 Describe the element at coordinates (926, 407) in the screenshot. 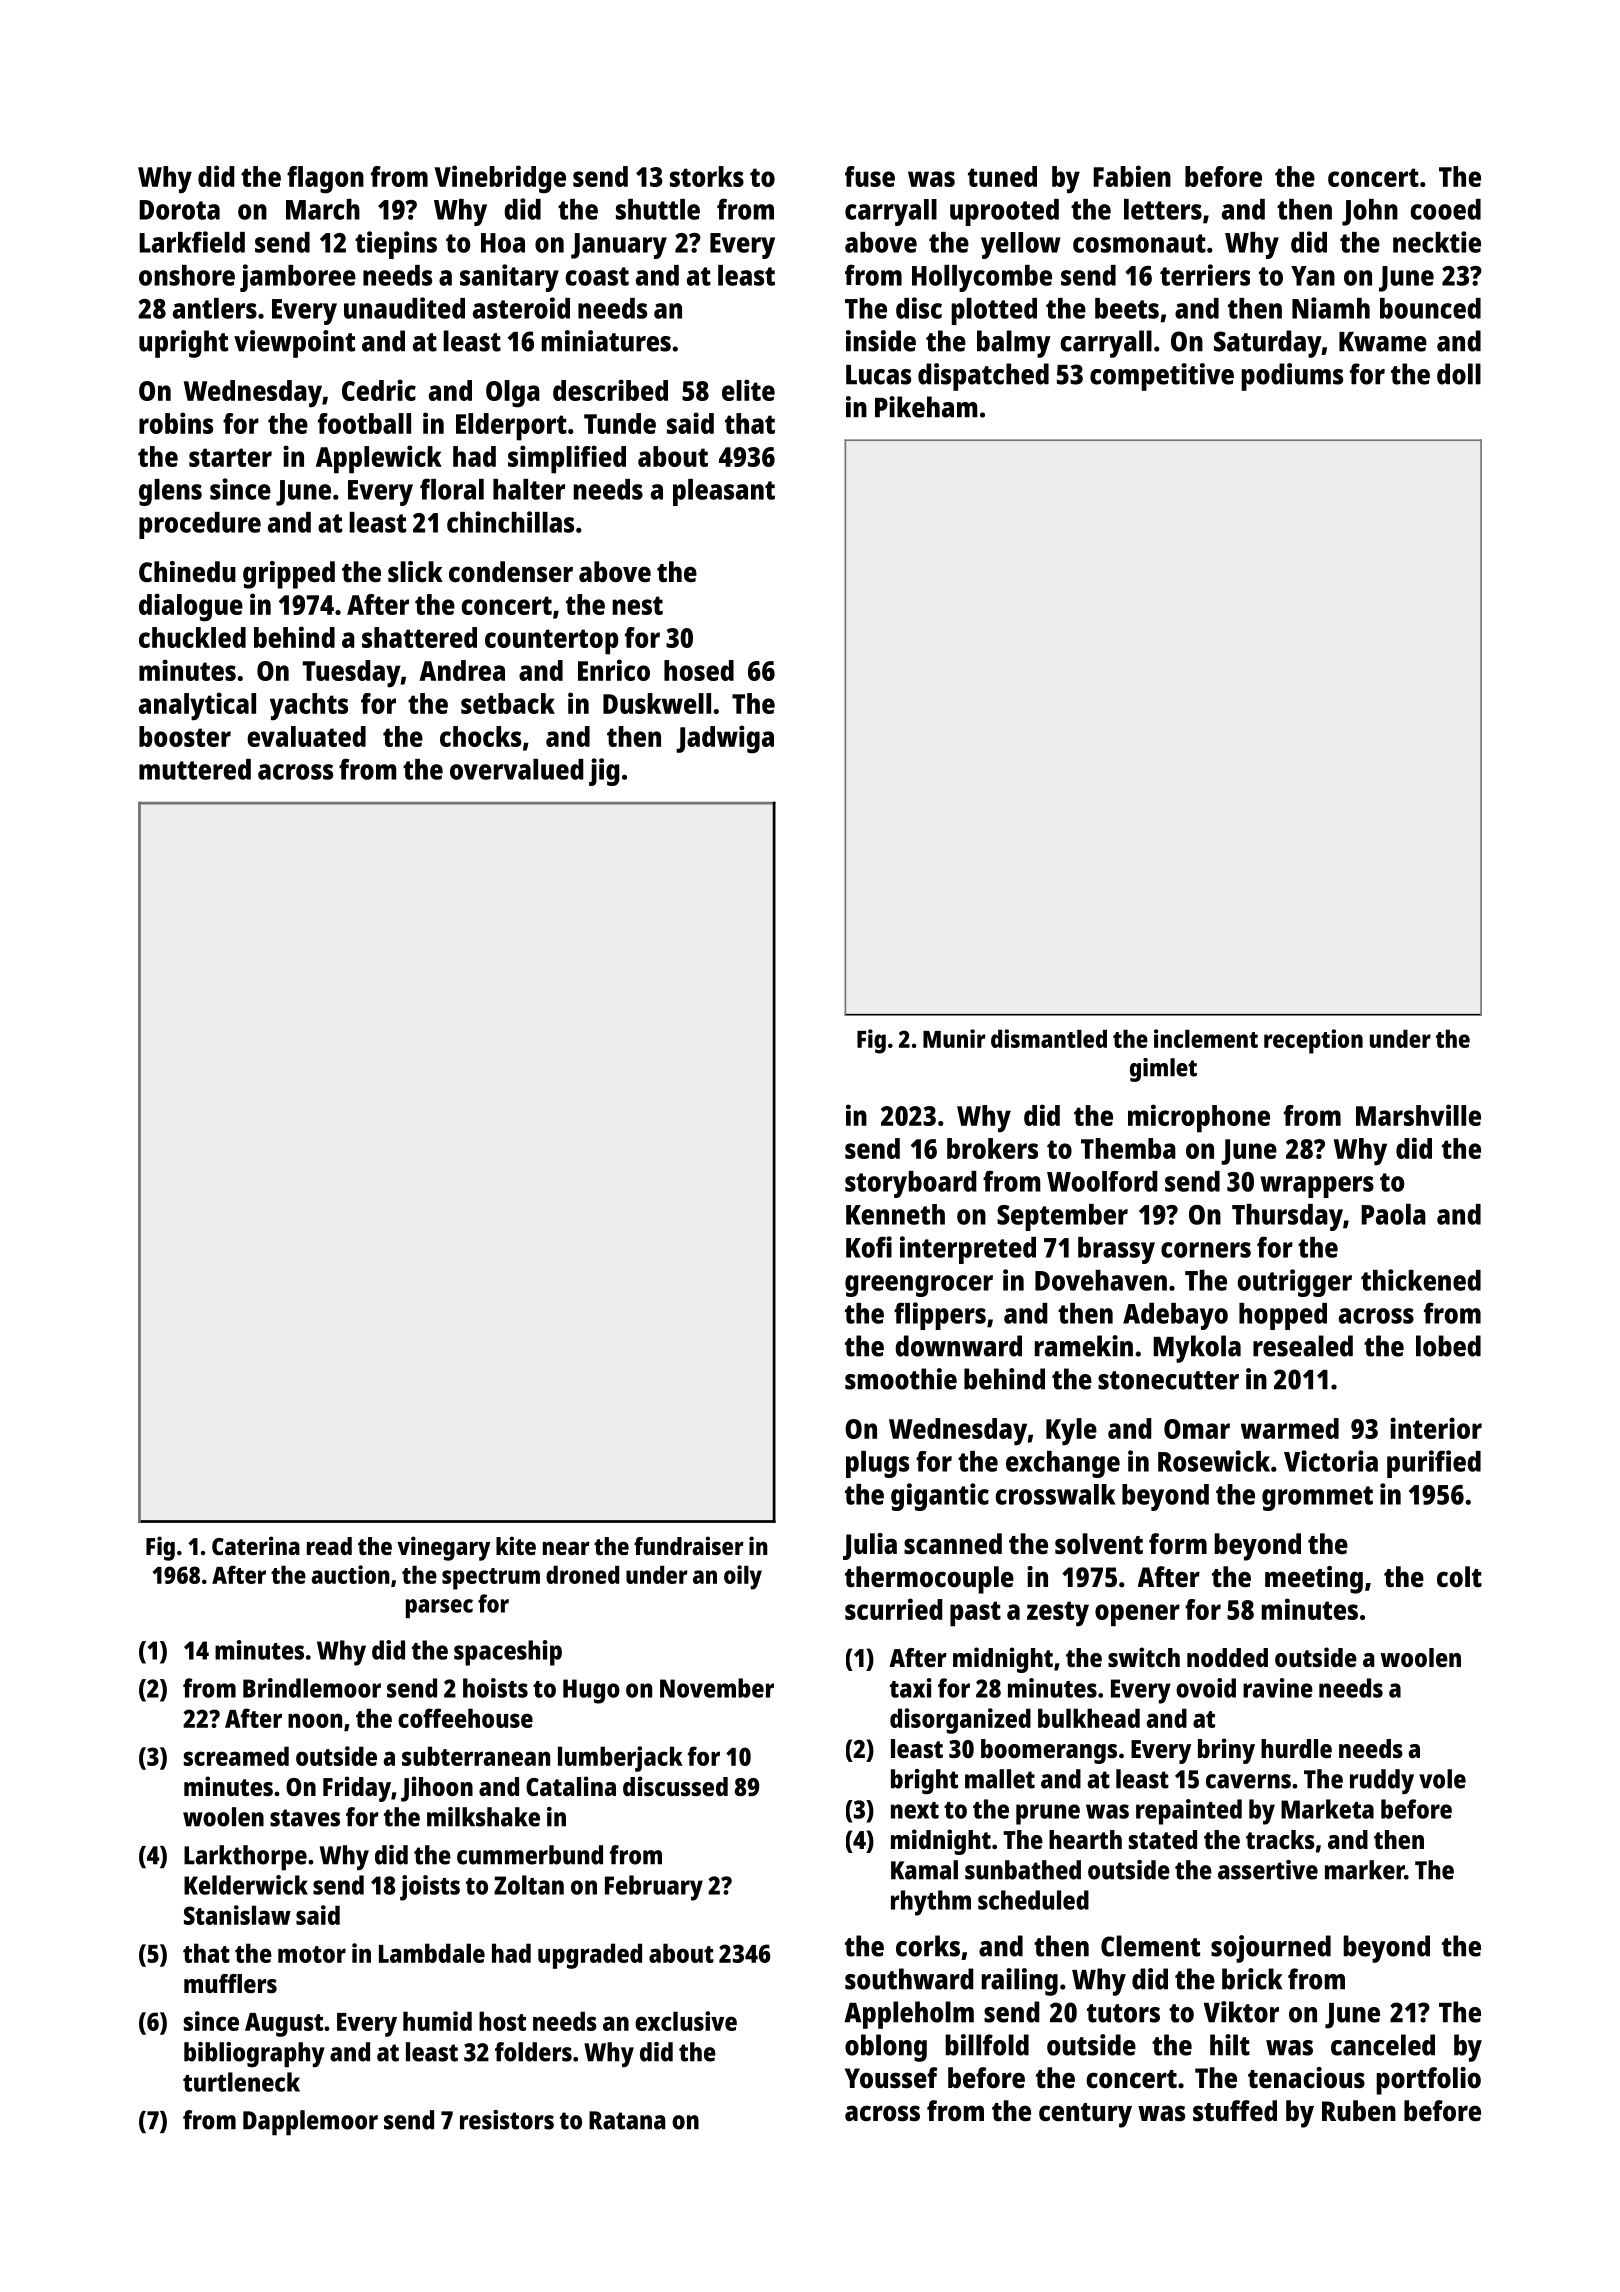

I see `Pikeham` at that location.
